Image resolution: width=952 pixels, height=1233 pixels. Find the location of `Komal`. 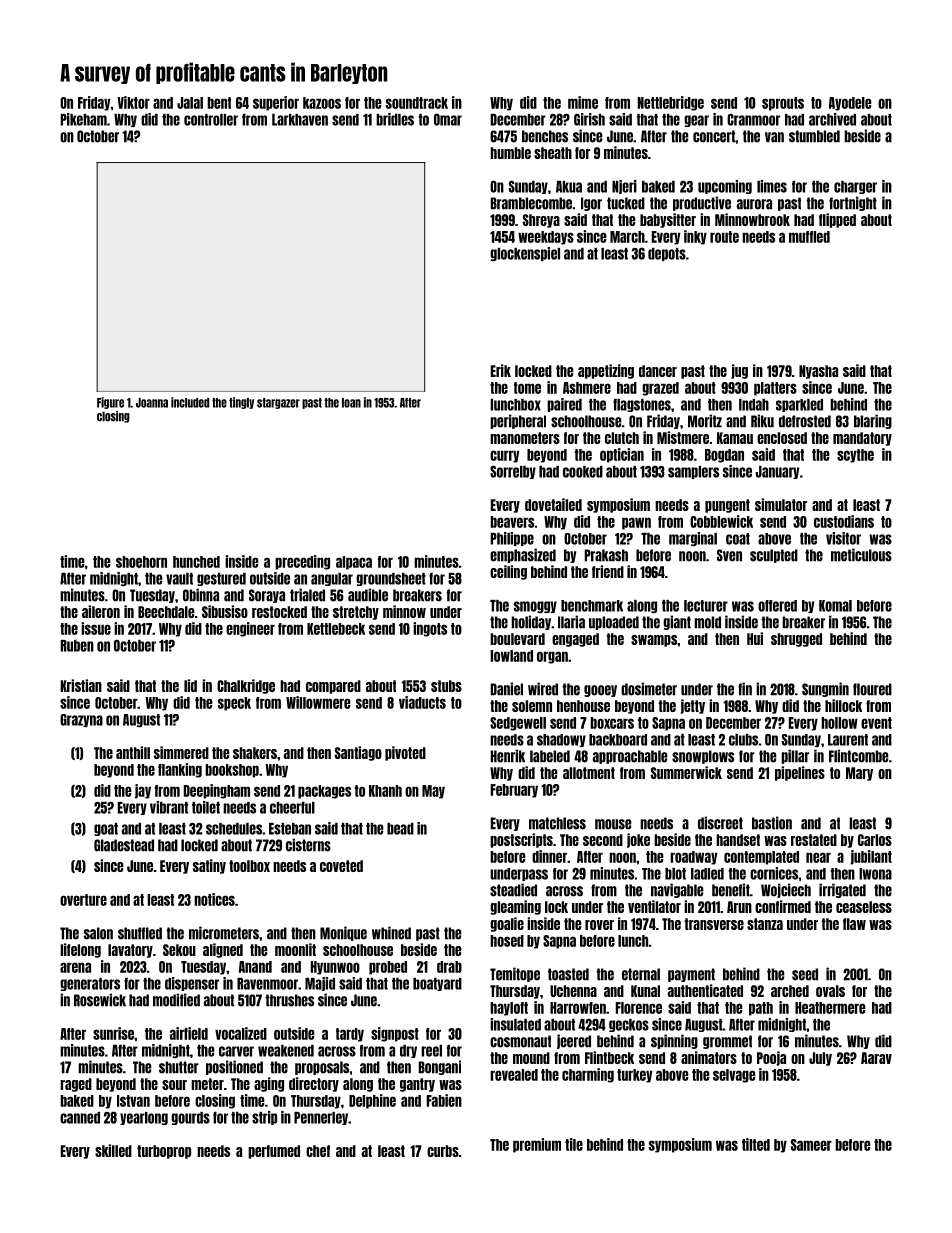

Komal is located at coordinates (835, 606).
